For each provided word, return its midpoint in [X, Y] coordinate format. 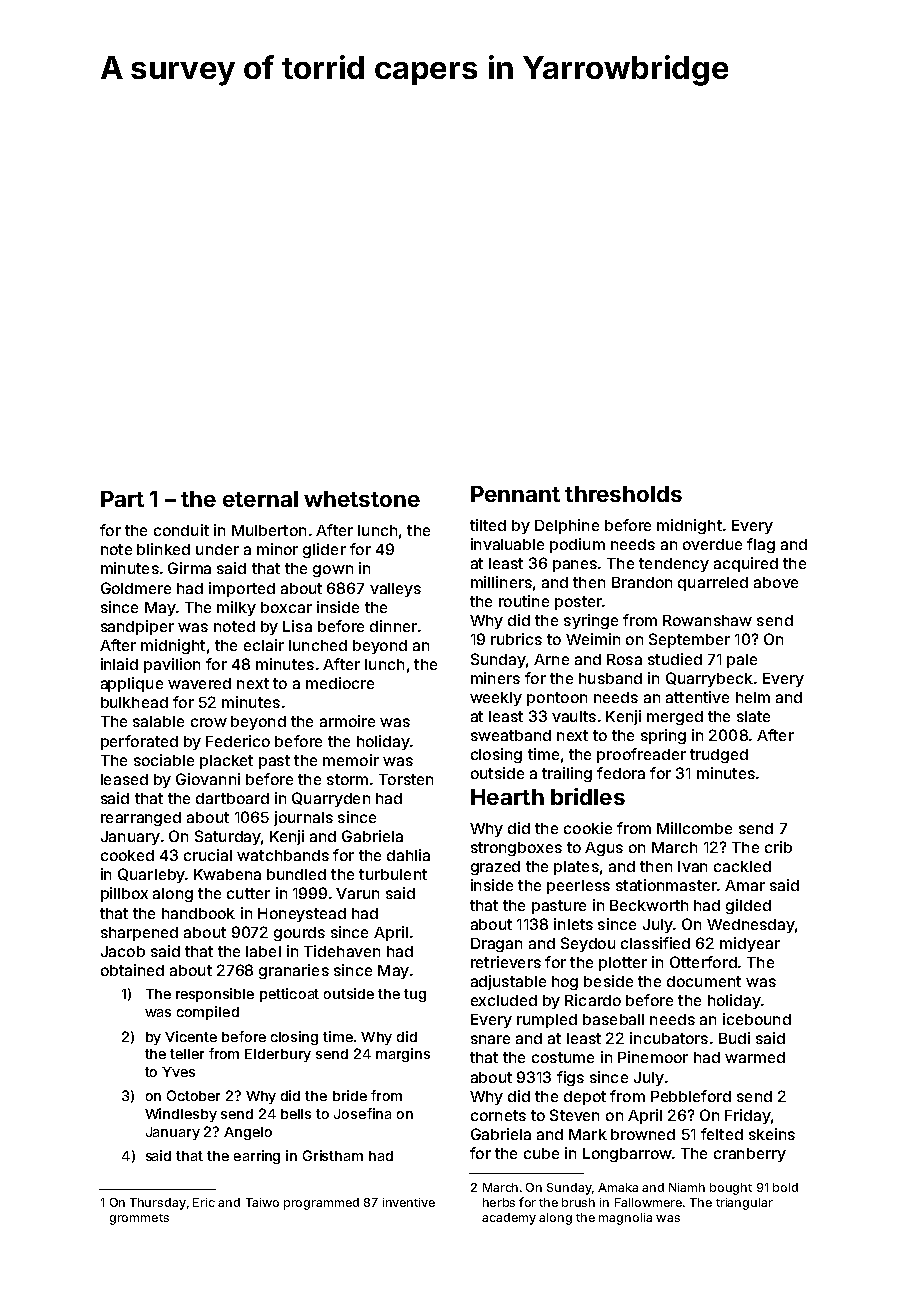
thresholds [623, 494]
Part [122, 499]
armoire [347, 721]
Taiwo [262, 1202]
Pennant [515, 494]
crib [778, 847]
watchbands [283, 855]
